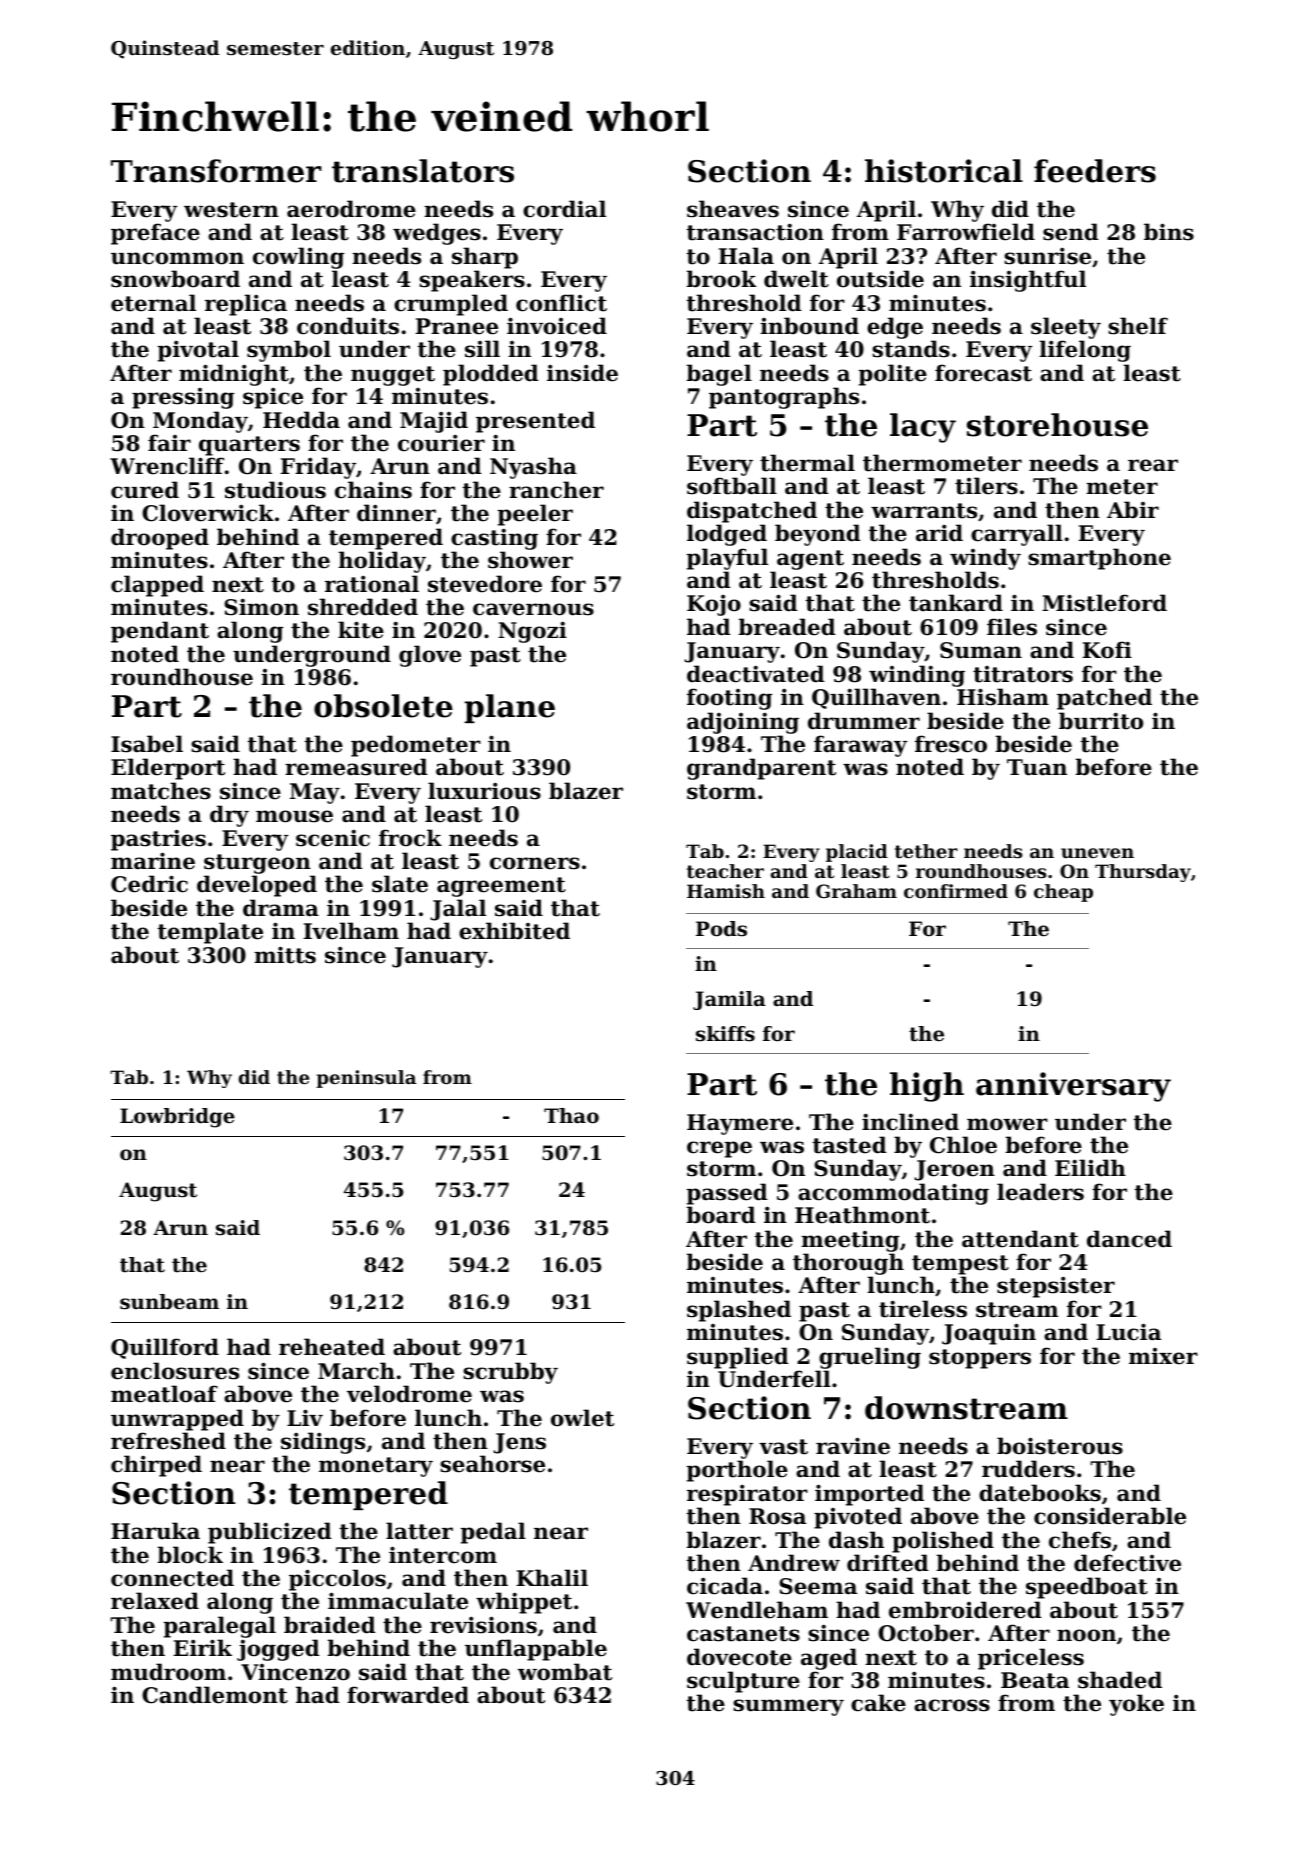  I want to click on Candlemont, so click(215, 1695).
